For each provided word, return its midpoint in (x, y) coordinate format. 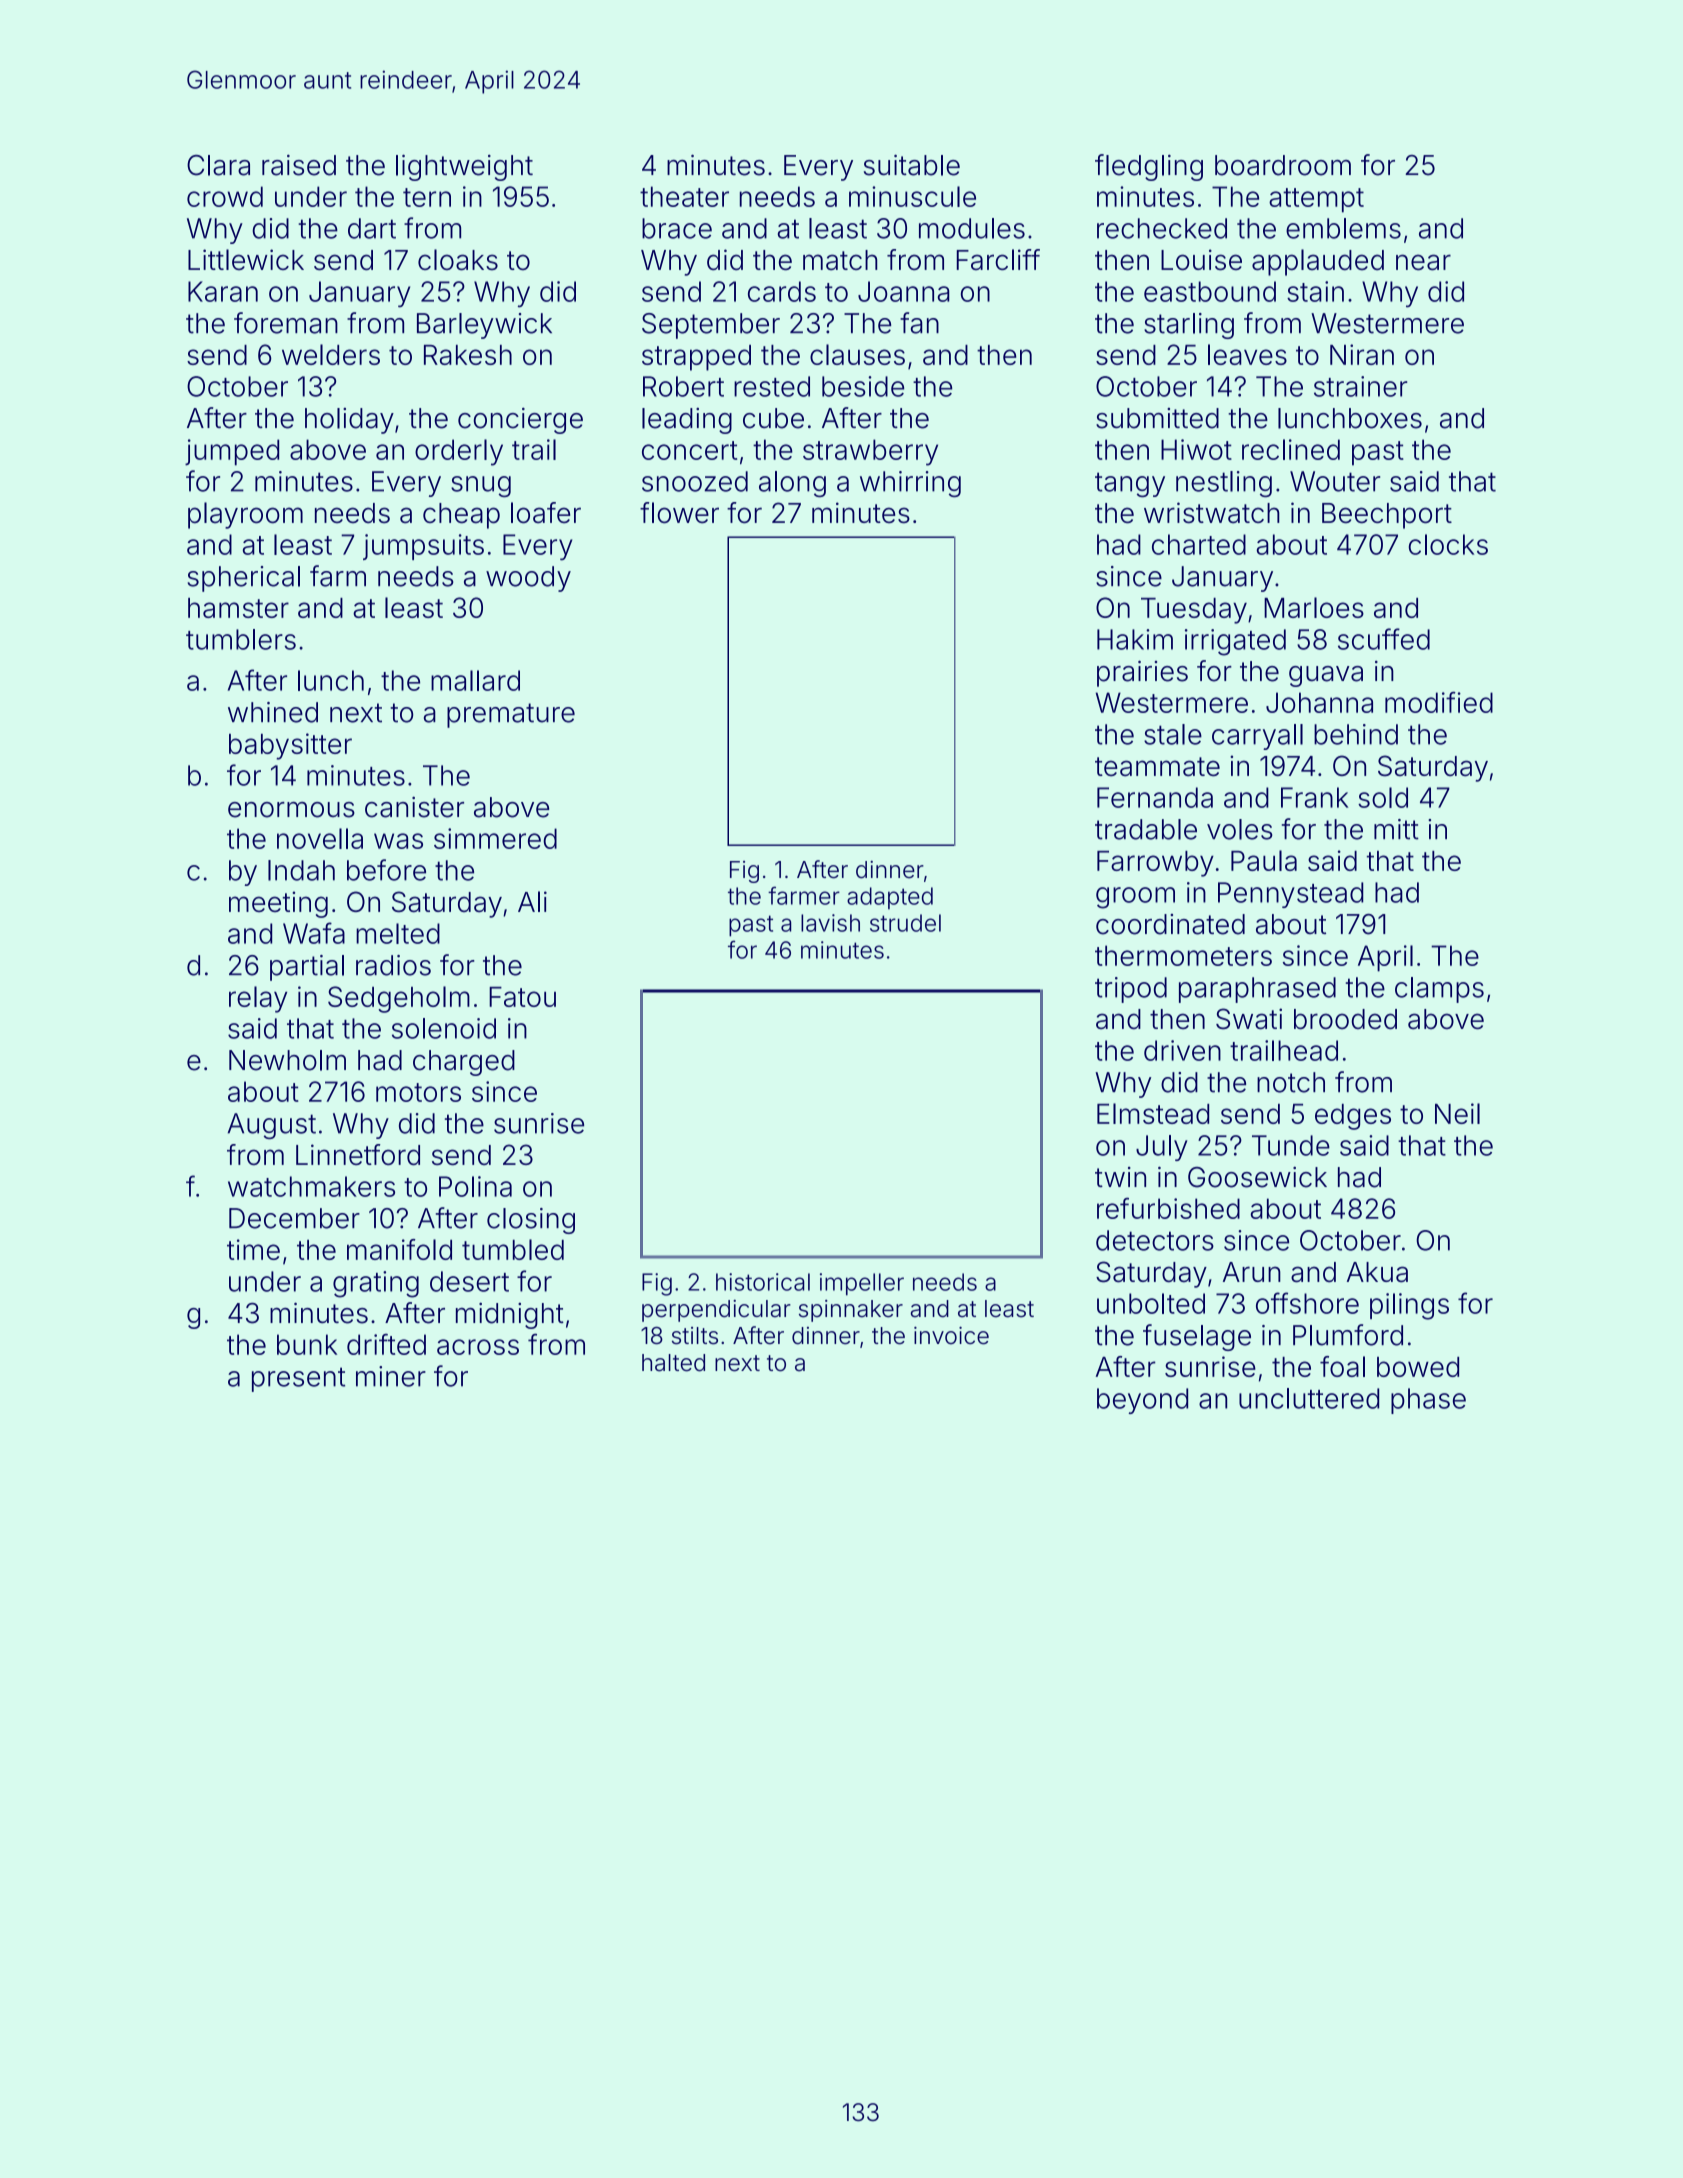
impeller (862, 1284)
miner (391, 1376)
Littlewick (246, 259)
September (711, 326)
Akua (1377, 1272)
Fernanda (1155, 797)
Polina (475, 1186)
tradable (1146, 829)
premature (511, 715)
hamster (238, 608)
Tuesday (1194, 611)
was (398, 841)
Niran (1362, 354)
